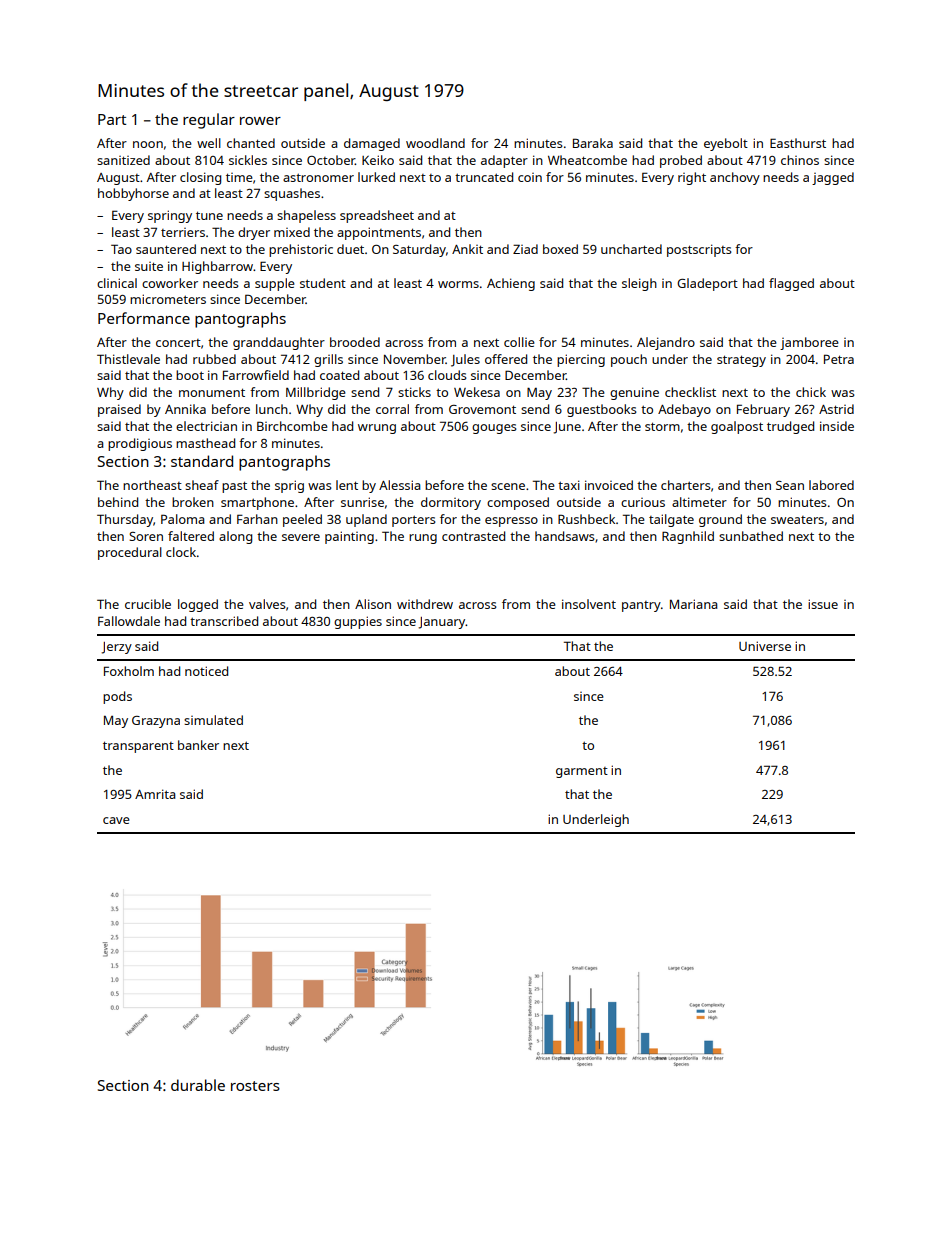 Image resolution: width=952 pixels, height=1233 pixels. I want to click on rosters, so click(255, 1086).
